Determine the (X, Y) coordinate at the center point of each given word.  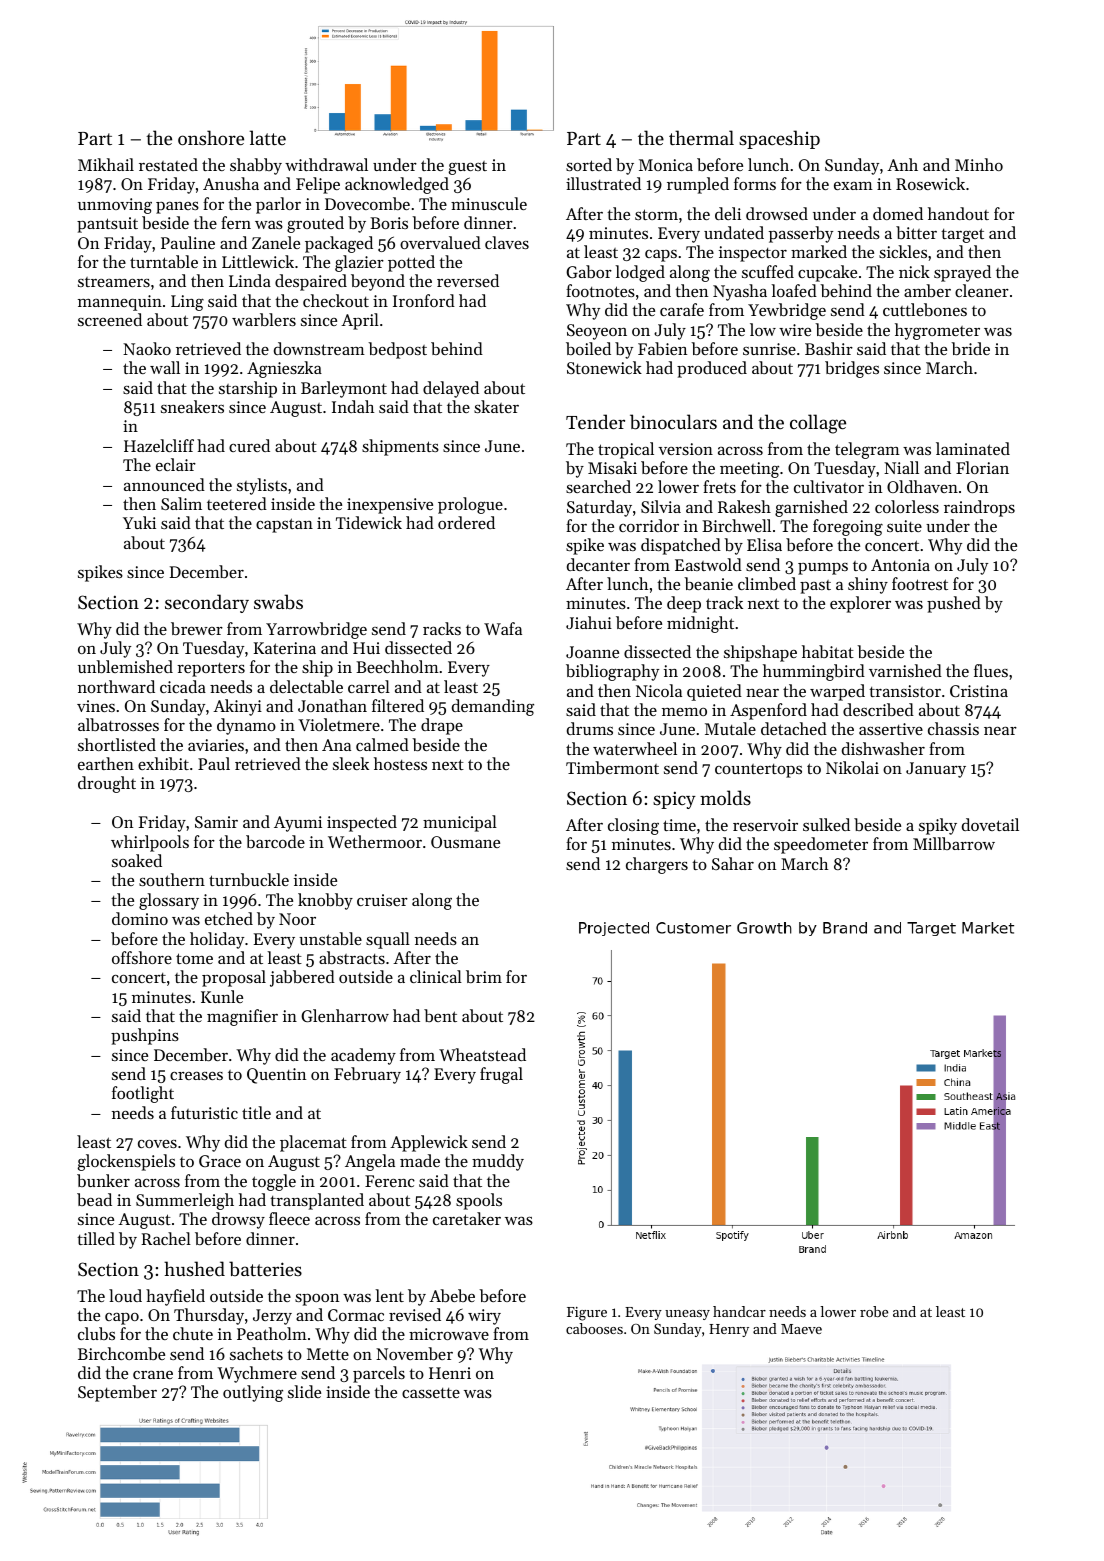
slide (304, 1391)
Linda (250, 280)
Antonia (900, 565)
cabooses (594, 1328)
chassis (953, 728)
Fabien (662, 348)
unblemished (125, 666)
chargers (657, 865)
